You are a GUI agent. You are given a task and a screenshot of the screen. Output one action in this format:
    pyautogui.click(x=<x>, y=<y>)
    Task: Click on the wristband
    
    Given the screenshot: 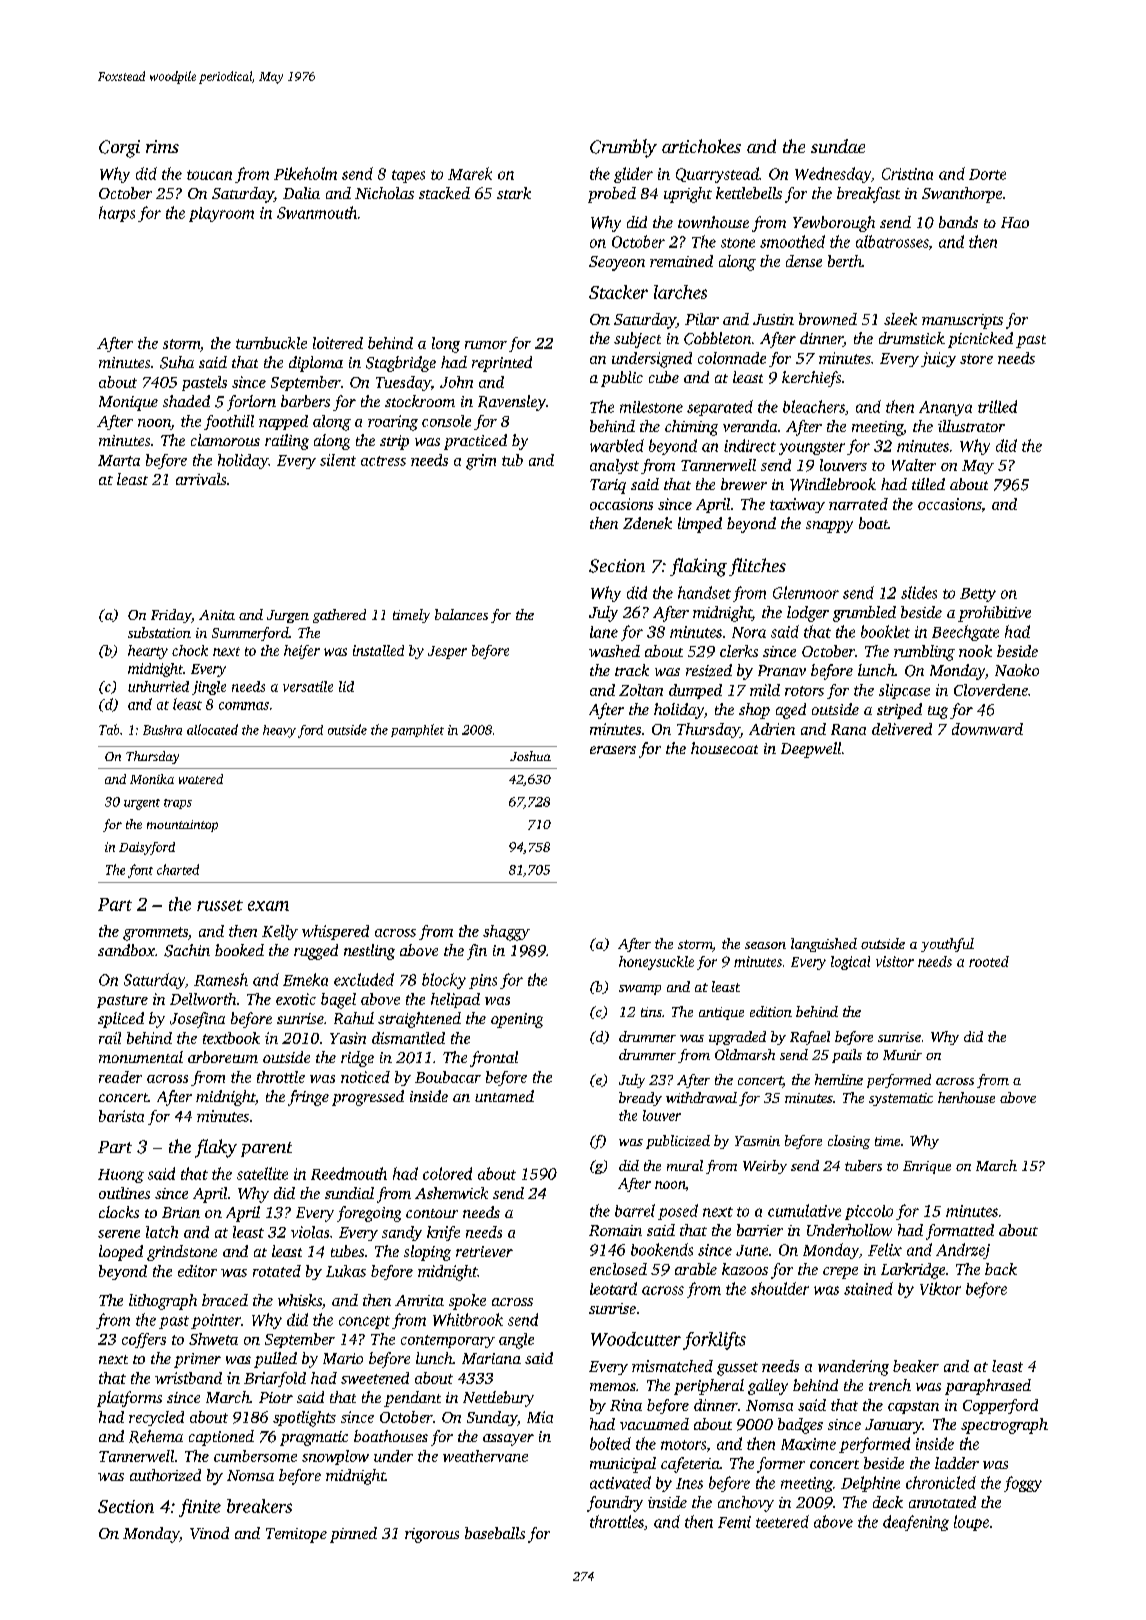 What is the action you would take?
    pyautogui.click(x=188, y=1378)
